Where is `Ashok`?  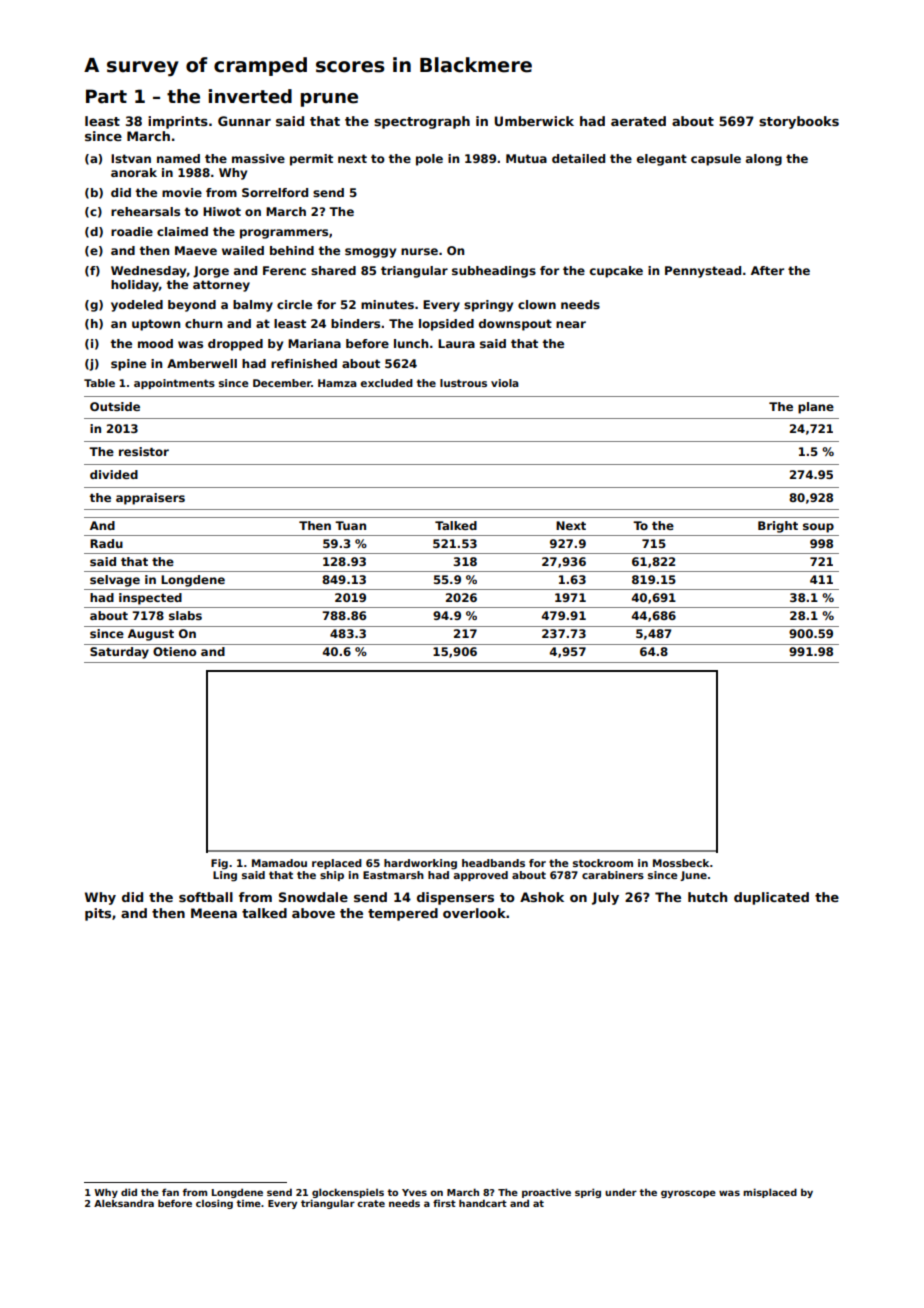 Ashok is located at coordinates (542, 897).
